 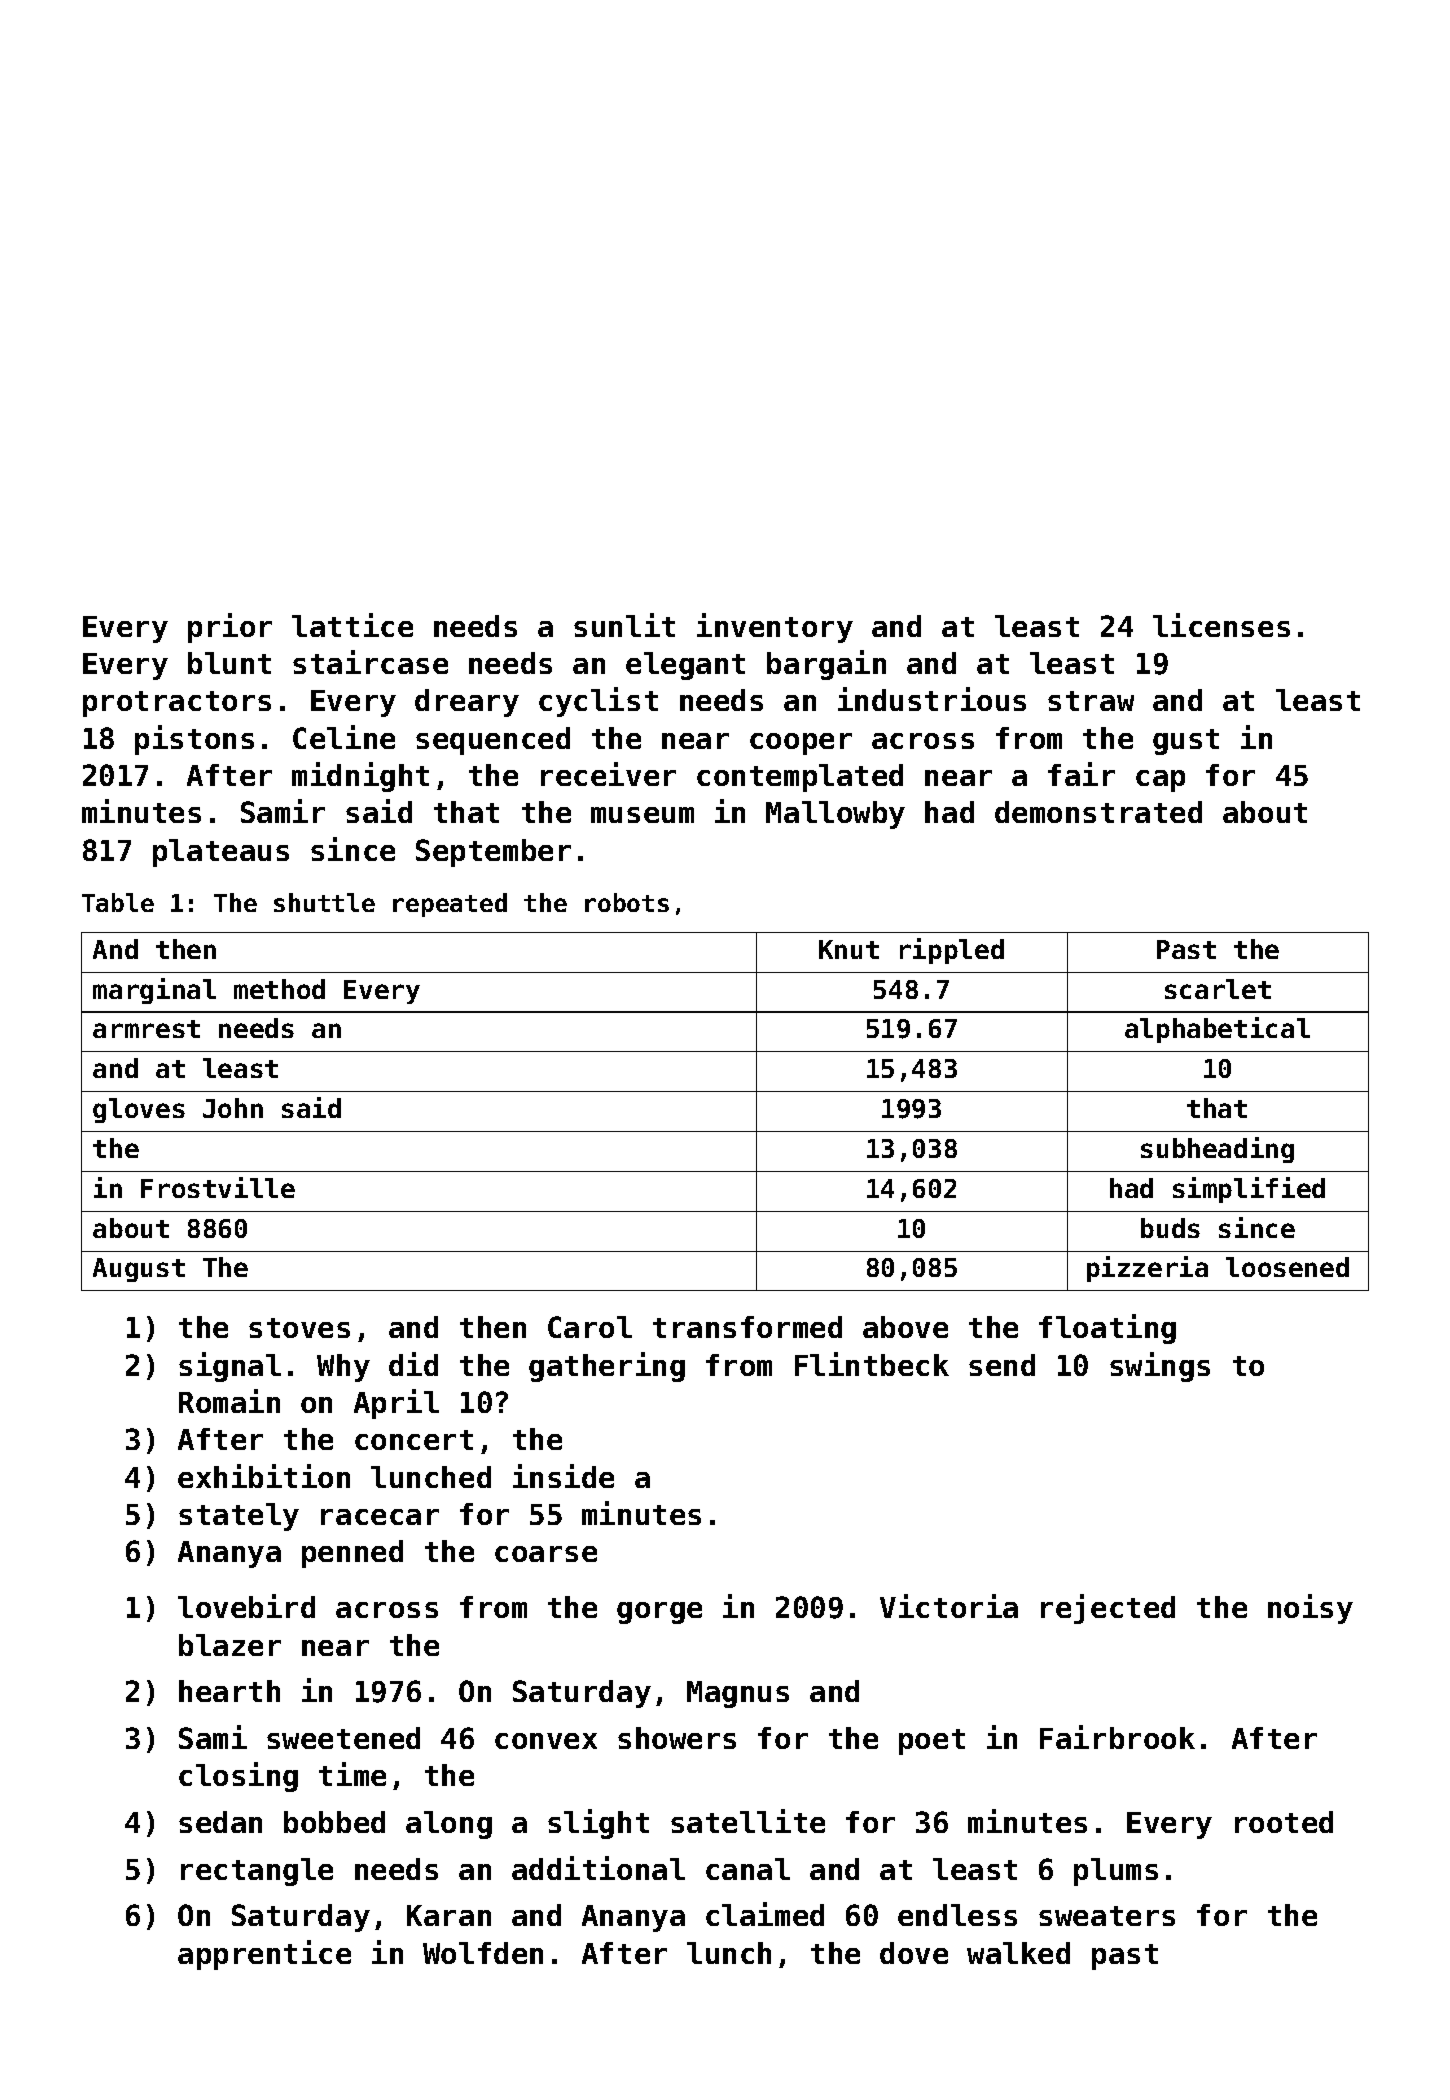 I want to click on loosened, so click(x=1287, y=1267).
